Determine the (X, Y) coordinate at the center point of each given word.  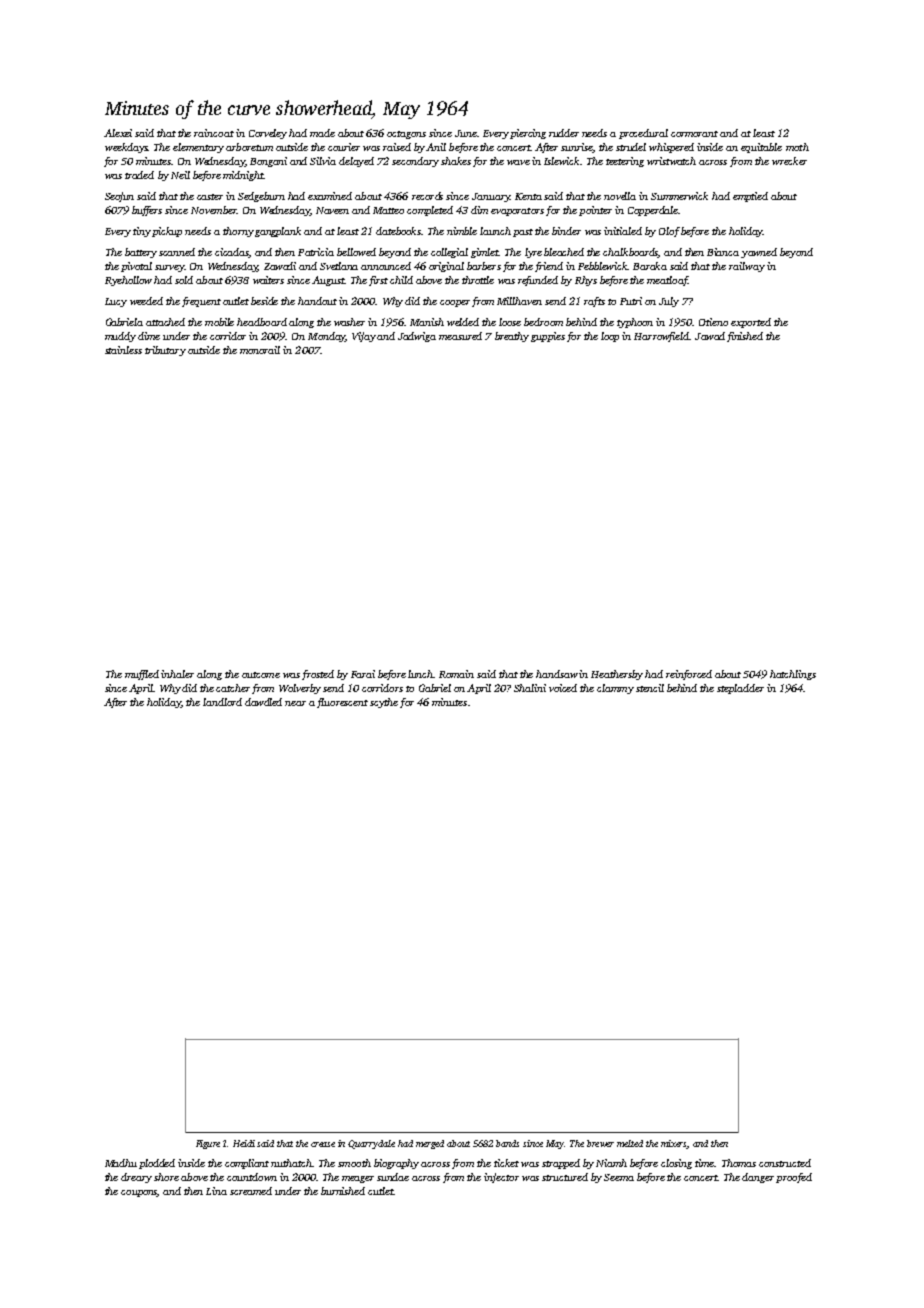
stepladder (740, 689)
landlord (222, 702)
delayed (356, 162)
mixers (674, 1144)
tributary (165, 351)
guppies (548, 337)
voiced (563, 688)
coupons (139, 1193)
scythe (384, 703)
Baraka (650, 266)
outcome (261, 675)
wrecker (789, 161)
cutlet (380, 1191)
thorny (238, 232)
